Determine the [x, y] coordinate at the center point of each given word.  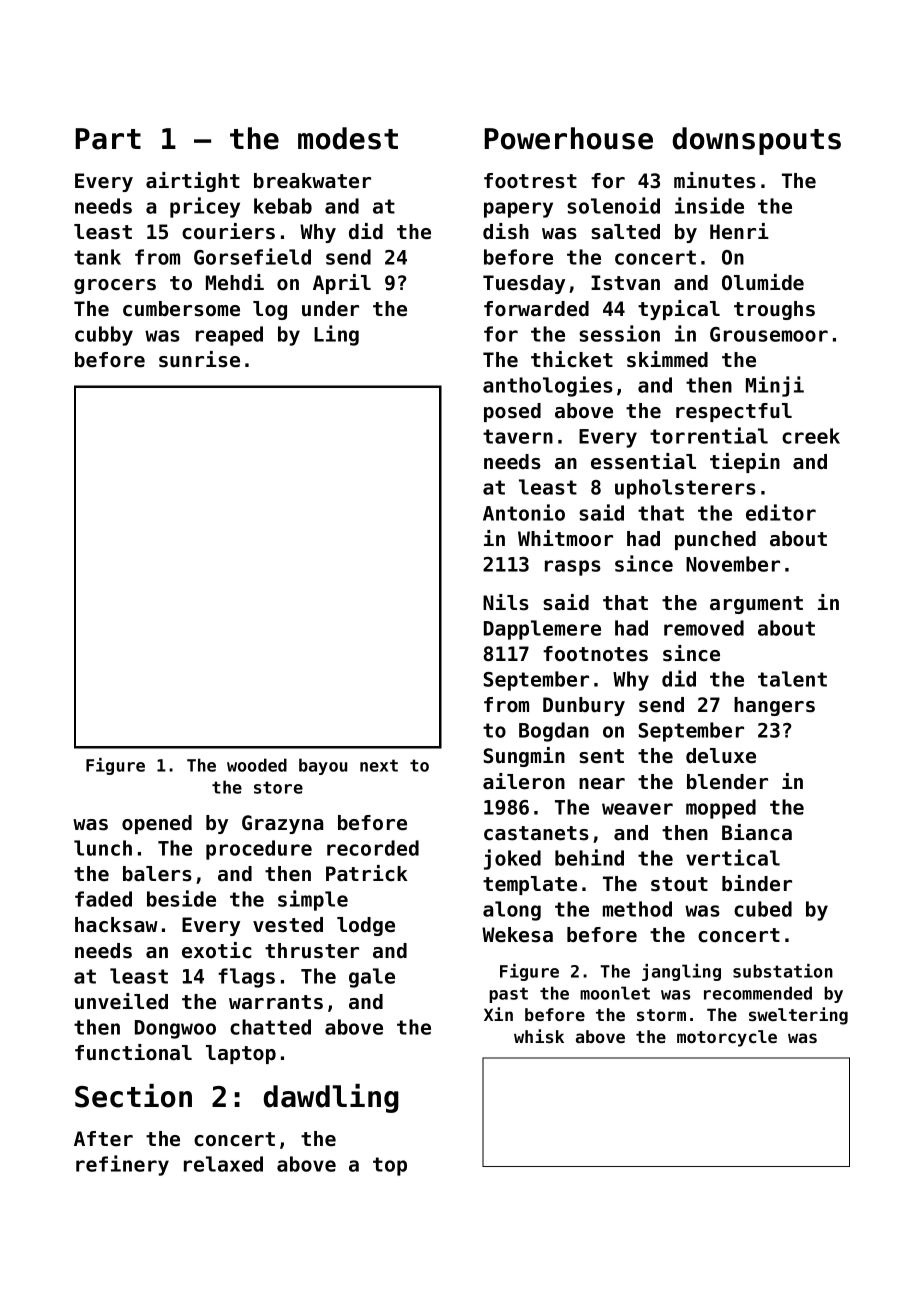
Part [108, 139]
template [530, 885]
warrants [276, 1002]
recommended [758, 993]
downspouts [757, 141]
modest [348, 138]
